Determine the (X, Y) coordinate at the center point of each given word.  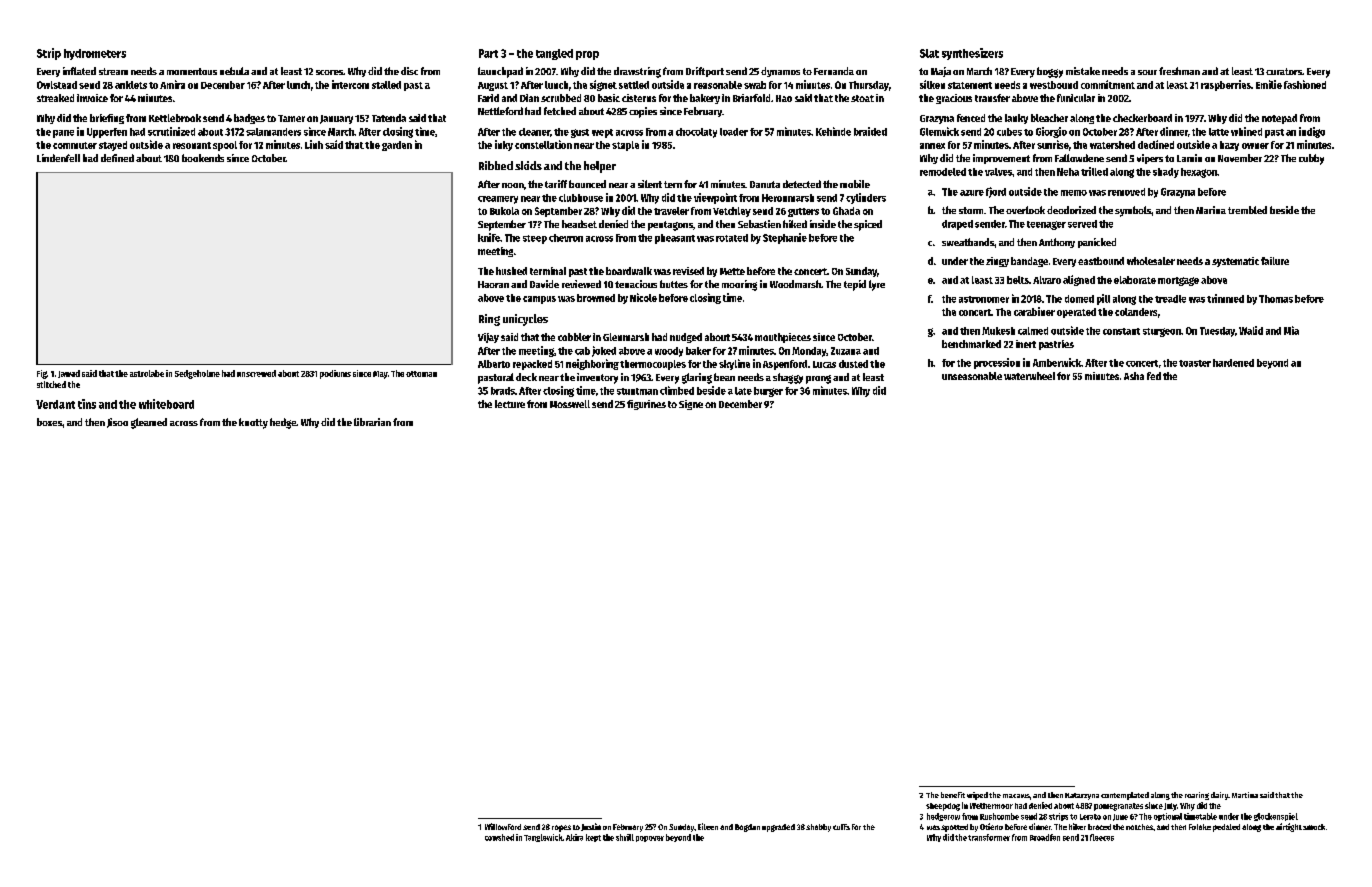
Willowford (503, 826)
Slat (929, 53)
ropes (561, 828)
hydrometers (95, 54)
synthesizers (972, 54)
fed (1154, 376)
